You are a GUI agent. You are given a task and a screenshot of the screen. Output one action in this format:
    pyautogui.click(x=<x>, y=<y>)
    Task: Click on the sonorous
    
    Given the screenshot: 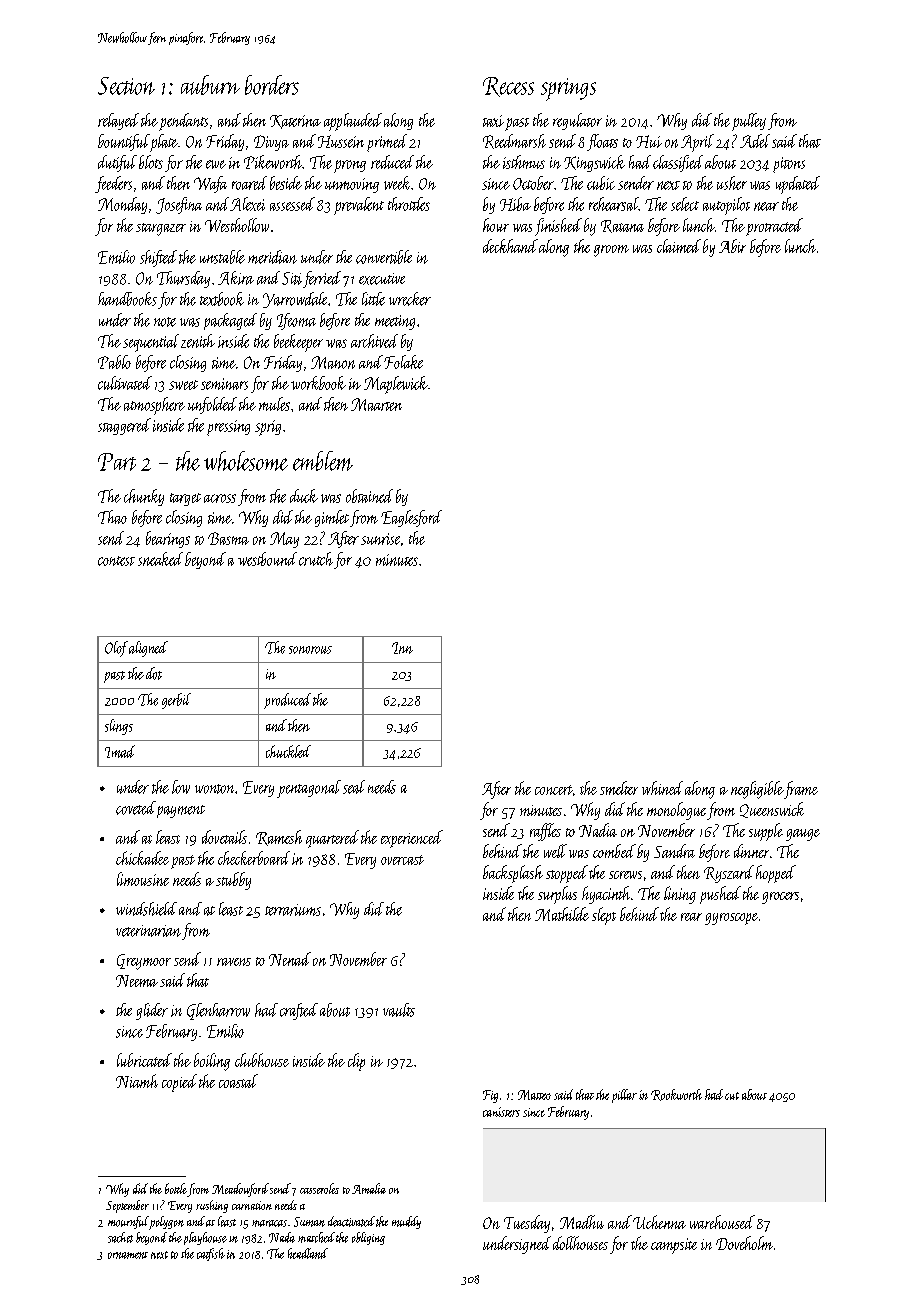 What is the action you would take?
    pyautogui.click(x=310, y=650)
